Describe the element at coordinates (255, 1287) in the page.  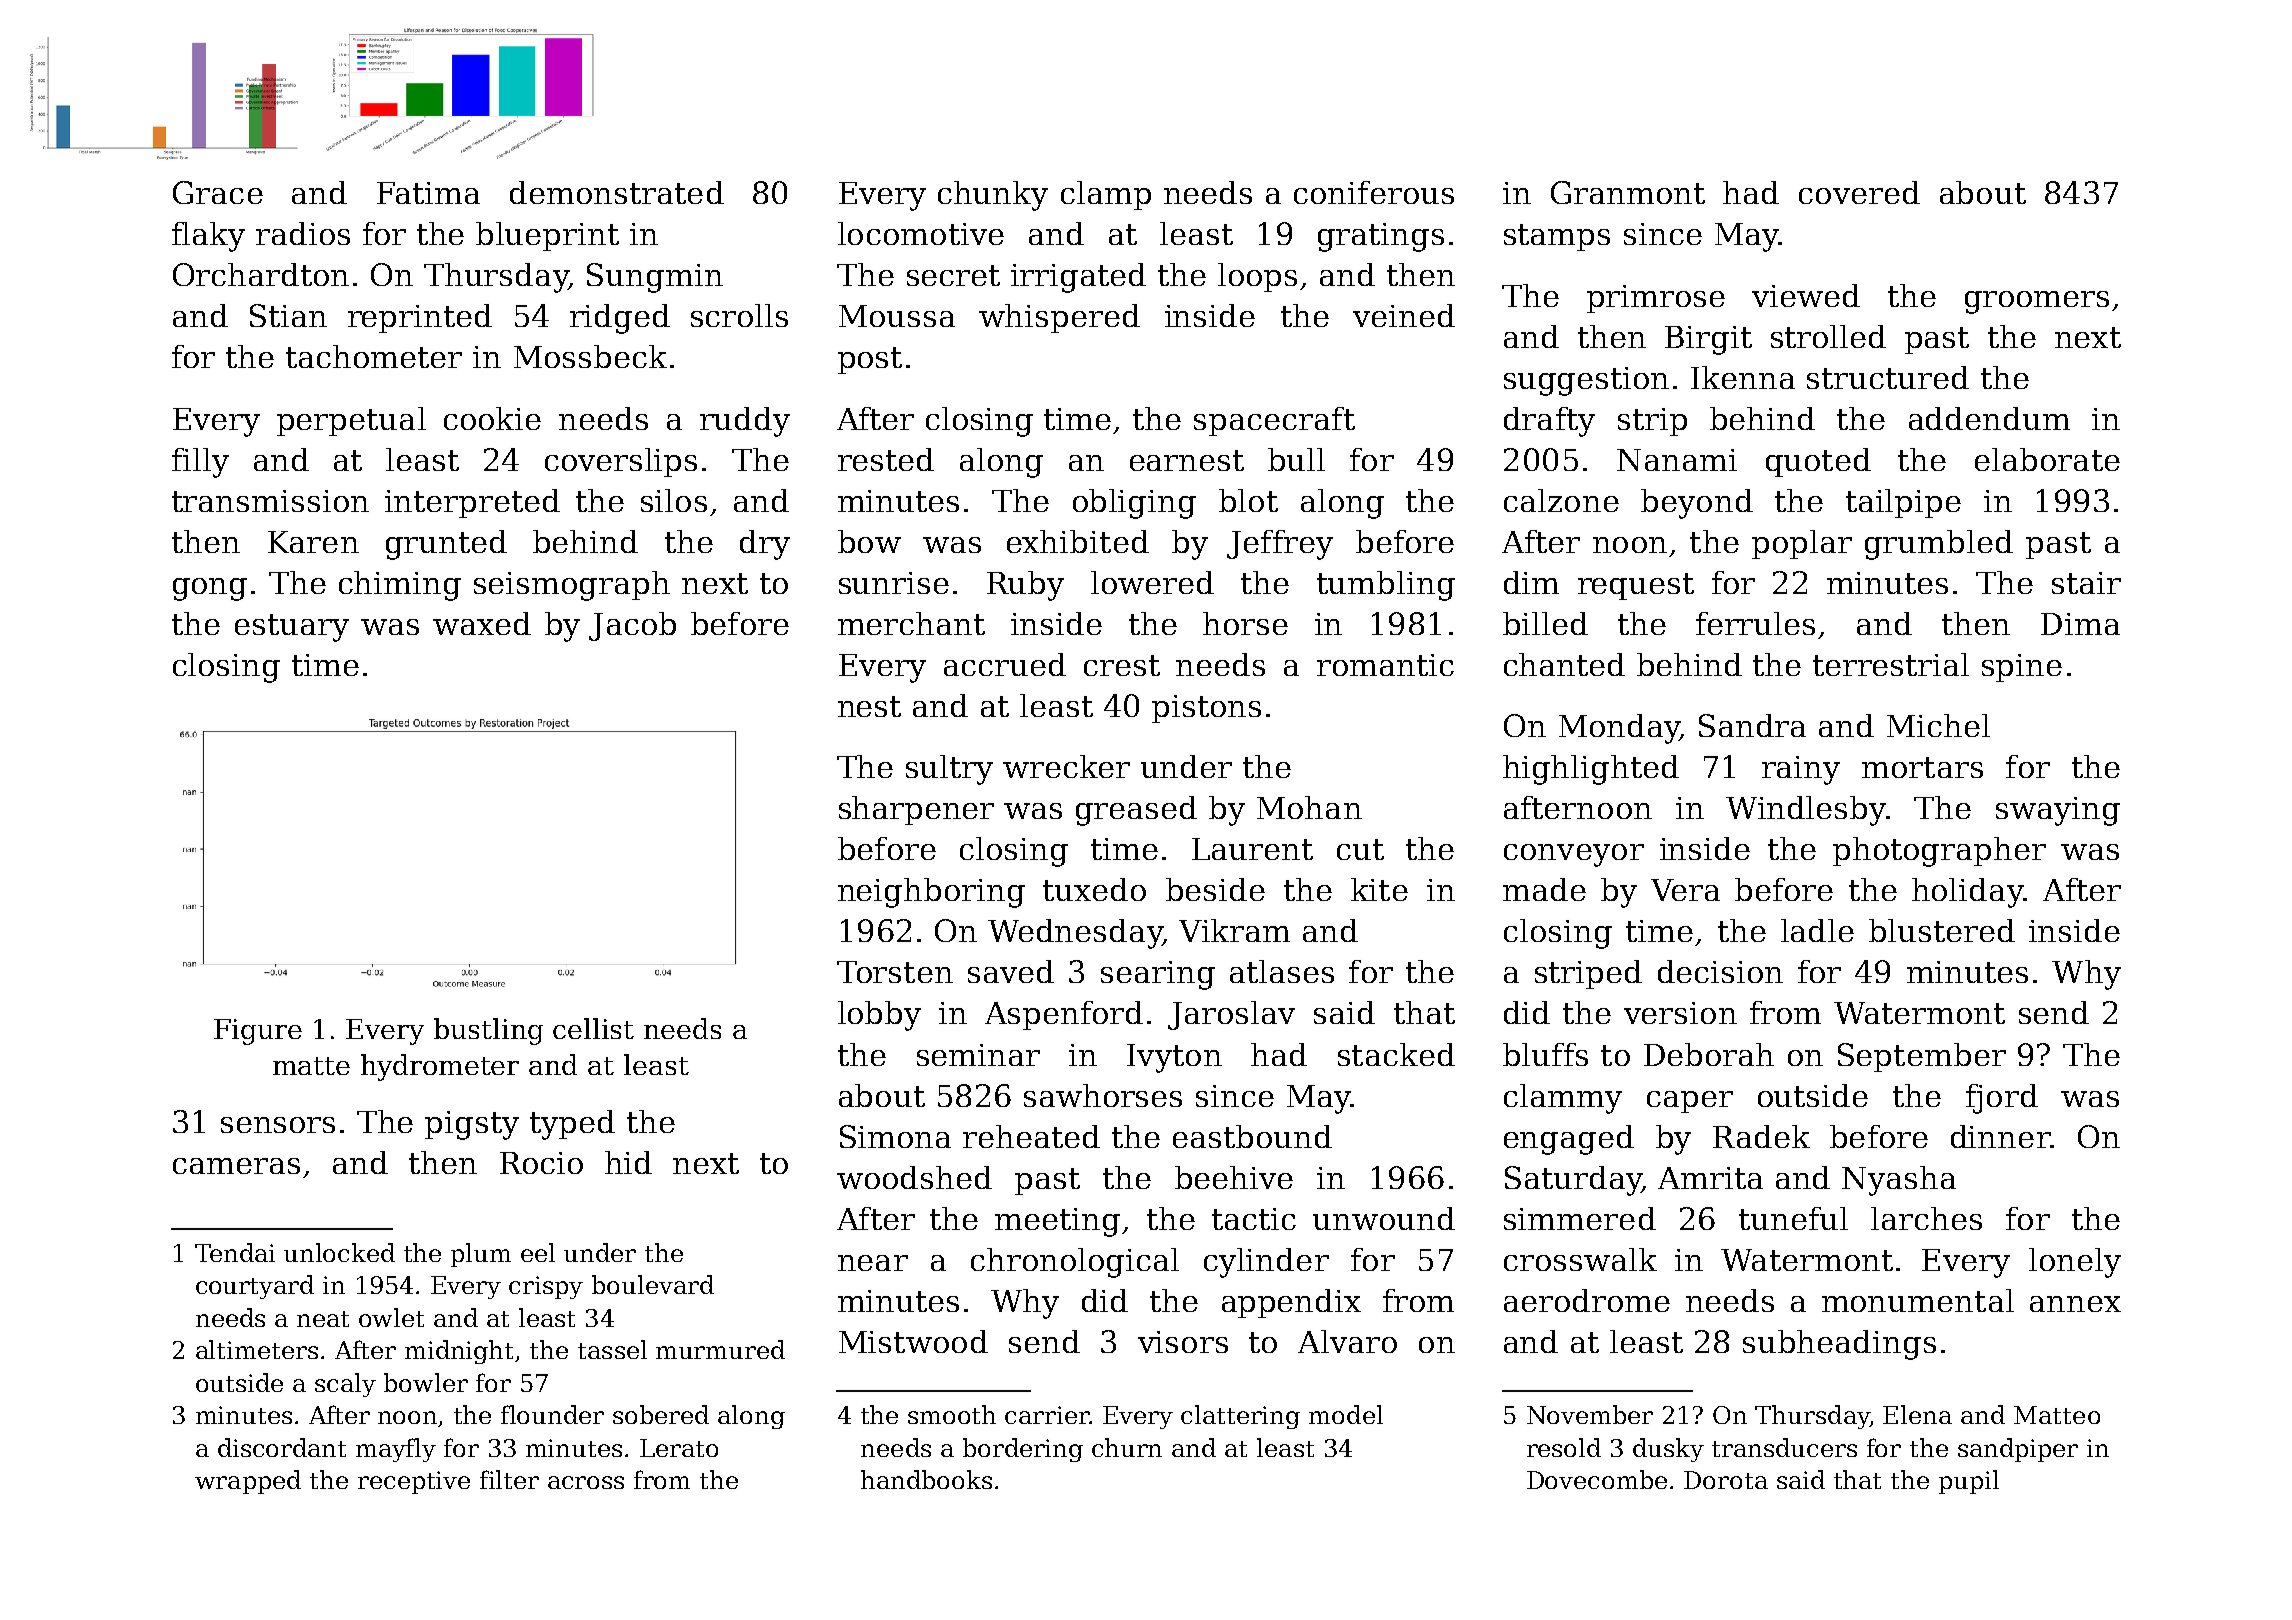
I see `courtyard` at that location.
